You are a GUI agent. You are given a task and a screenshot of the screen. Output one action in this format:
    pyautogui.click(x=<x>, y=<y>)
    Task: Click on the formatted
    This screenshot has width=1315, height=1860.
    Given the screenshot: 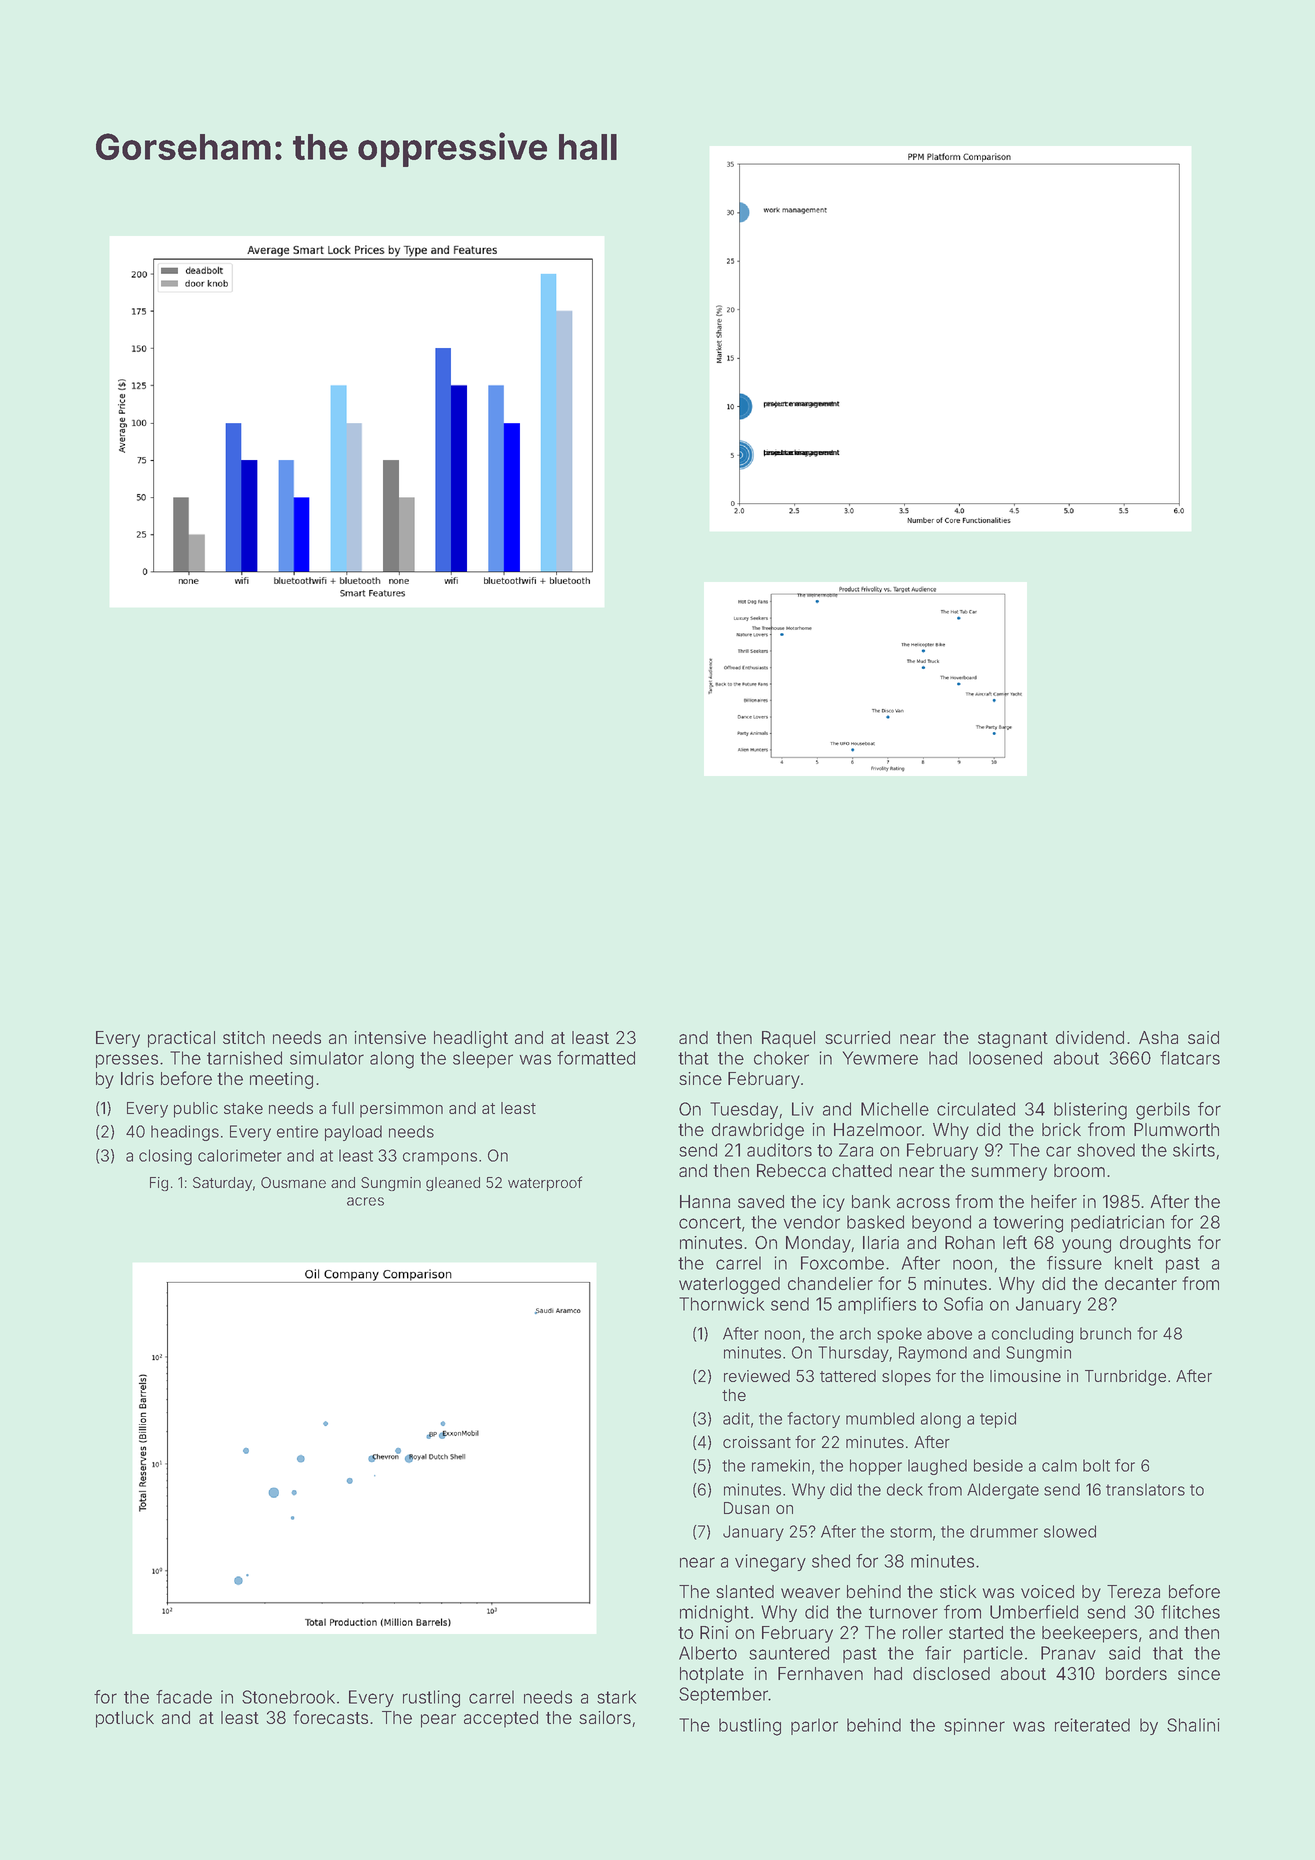 What is the action you would take?
    pyautogui.click(x=596, y=1058)
